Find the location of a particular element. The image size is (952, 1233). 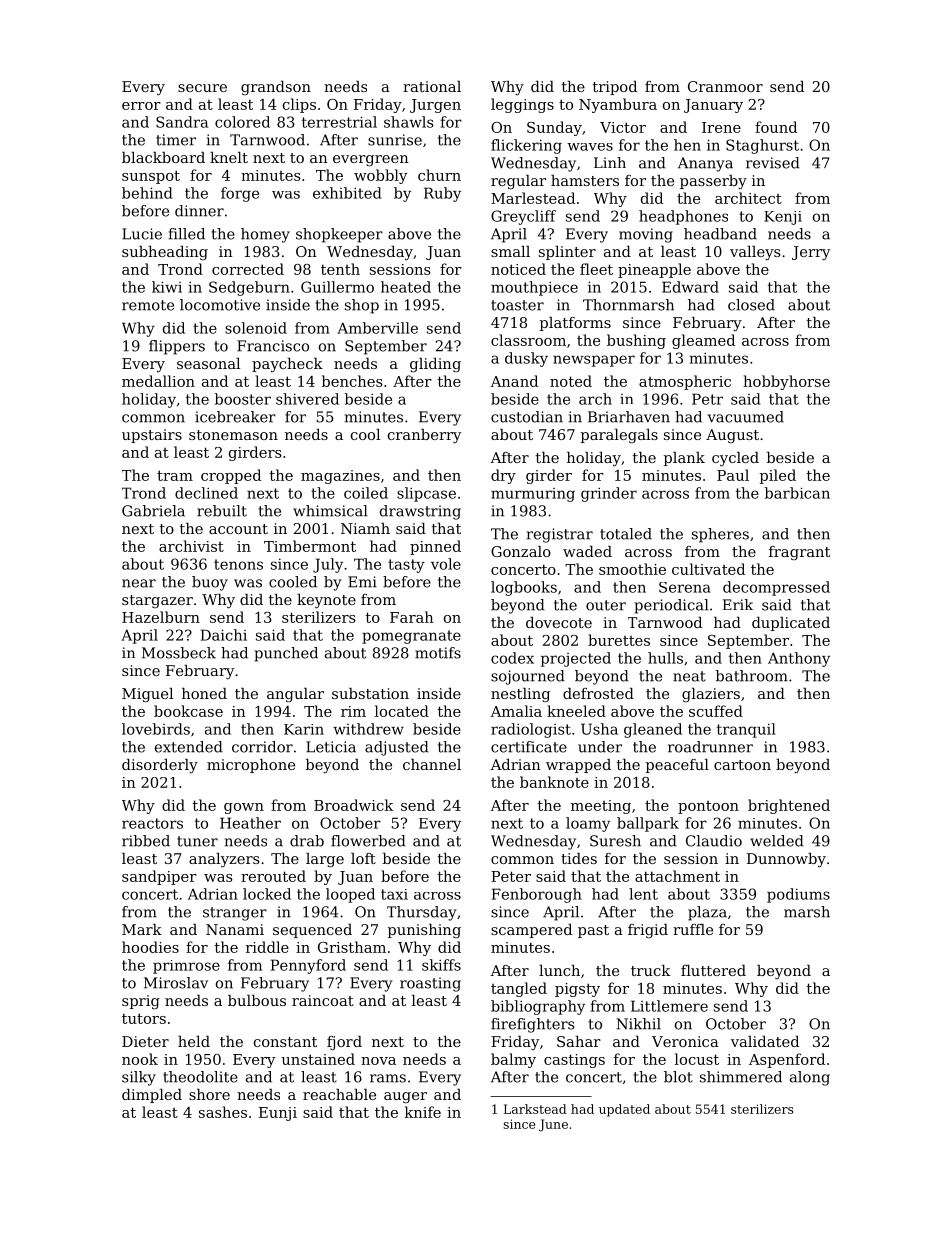

Daichi is located at coordinates (224, 635).
